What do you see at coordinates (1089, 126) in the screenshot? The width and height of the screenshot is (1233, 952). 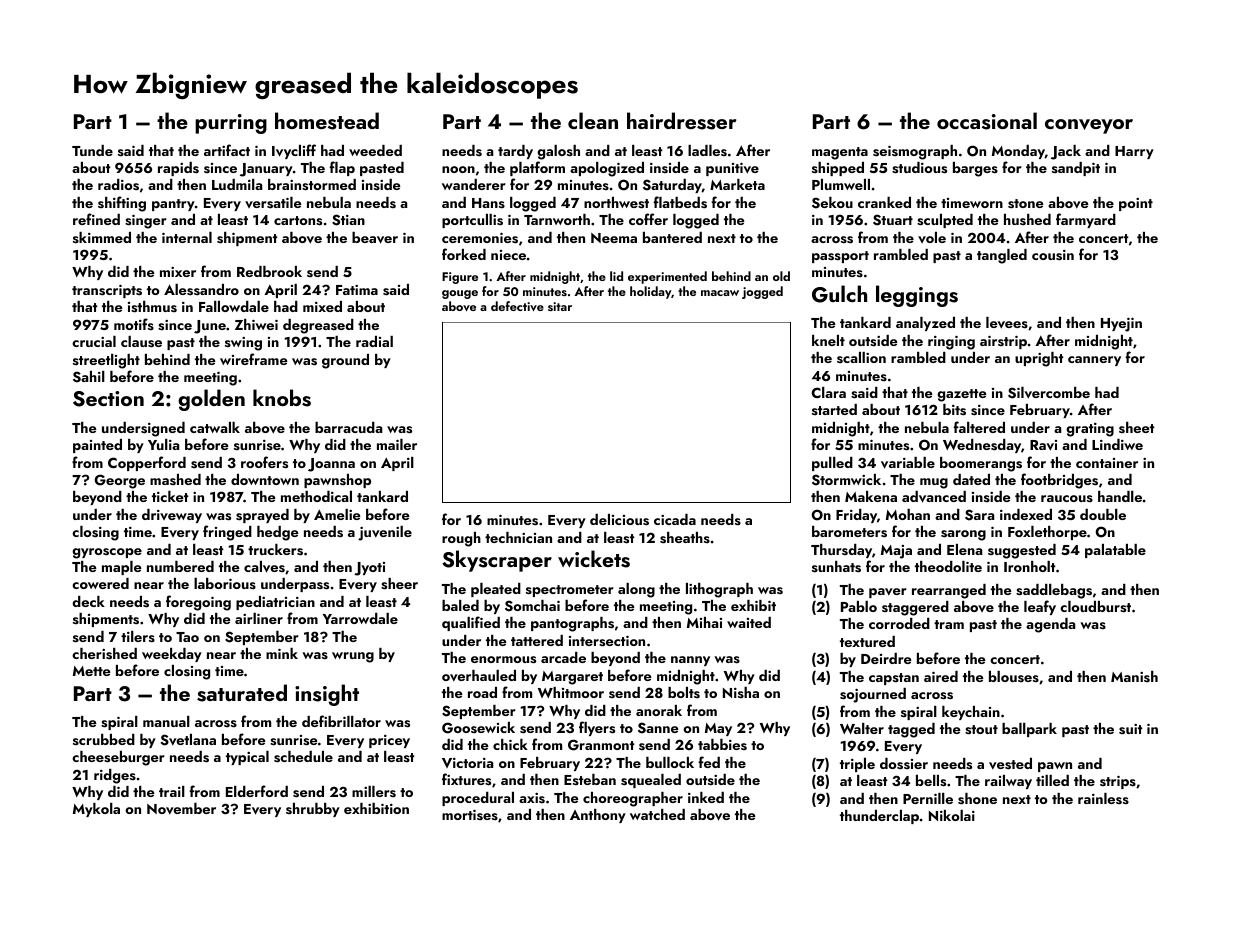 I see `conveyor` at bounding box center [1089, 126].
